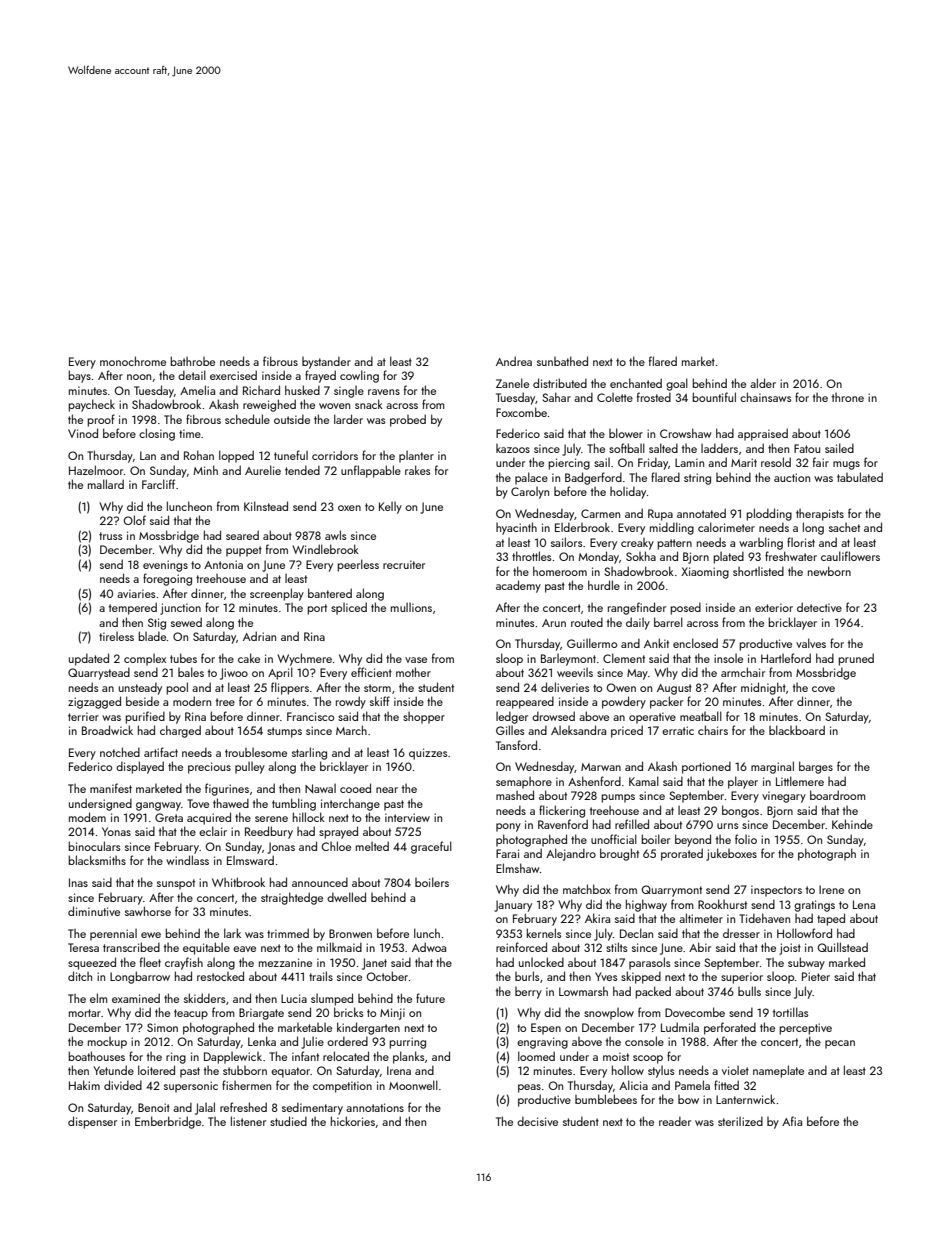 The width and height of the page is (952, 1233). Describe the element at coordinates (416, 457) in the page. I see `planter` at that location.
